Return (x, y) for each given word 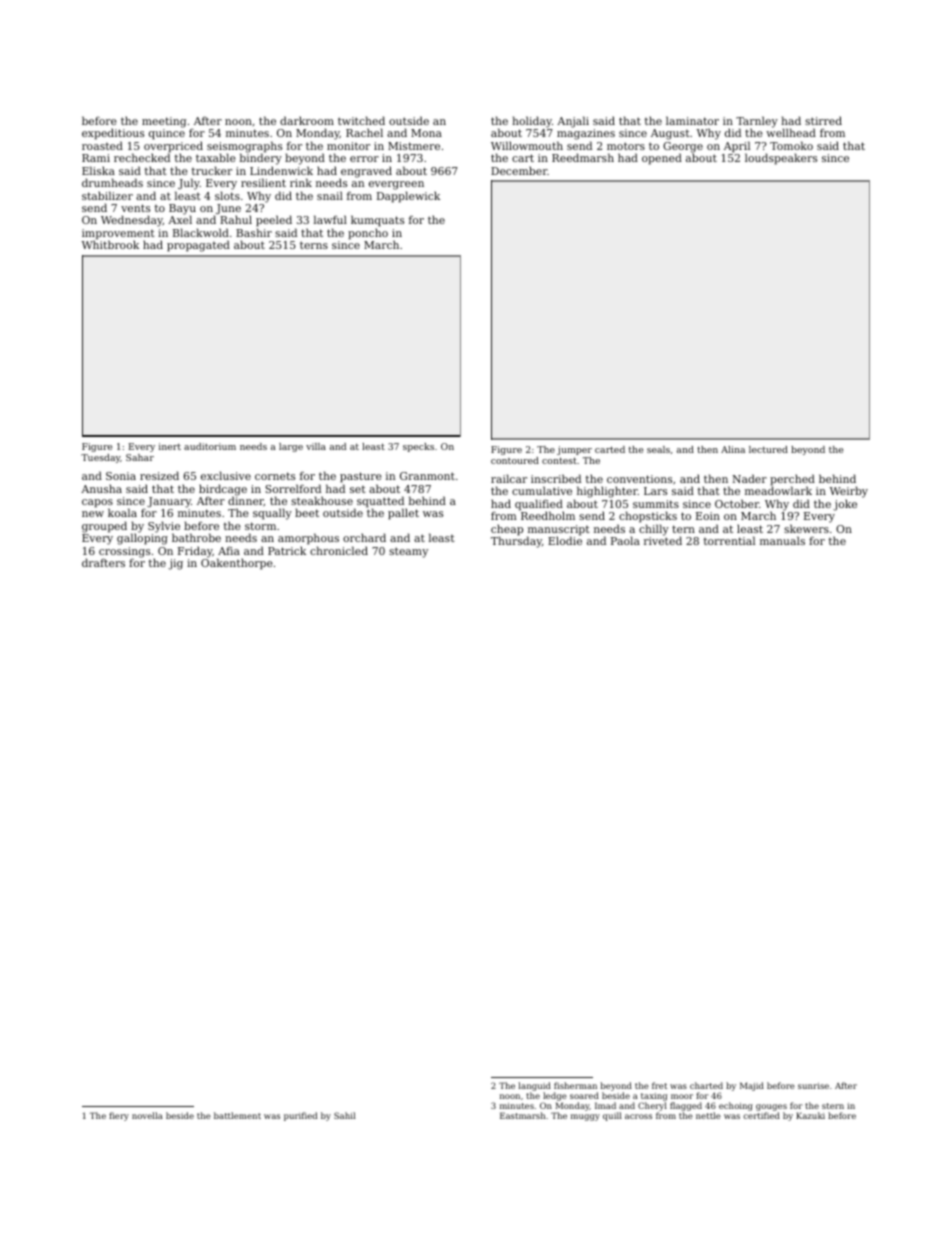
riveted (663, 540)
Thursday (516, 542)
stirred (823, 120)
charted (706, 1085)
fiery (119, 1116)
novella (147, 1115)
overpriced (173, 147)
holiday (532, 122)
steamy (408, 552)
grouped (104, 527)
